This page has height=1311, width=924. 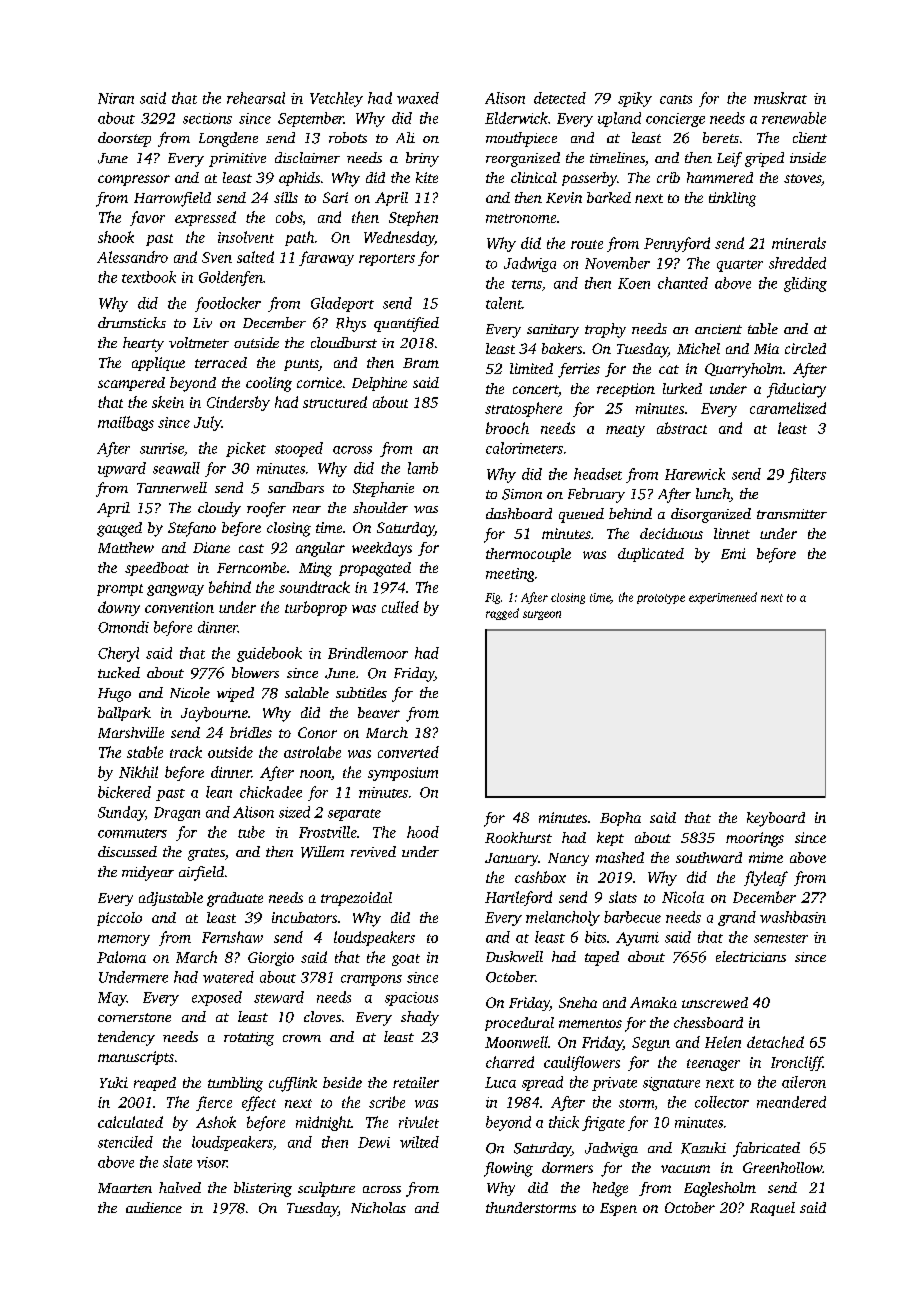 I want to click on upward, so click(x=122, y=469).
